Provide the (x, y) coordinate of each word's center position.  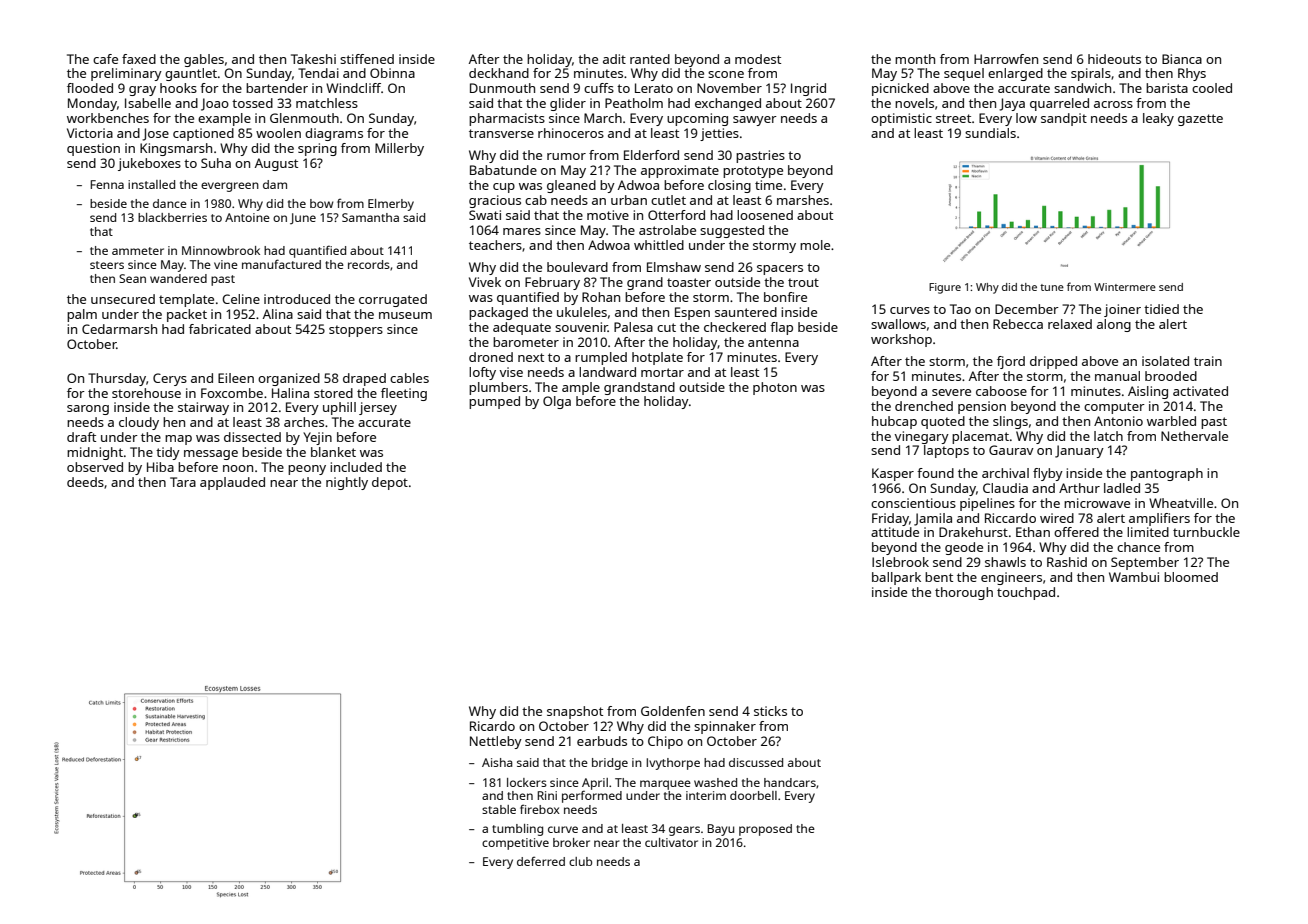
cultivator (671, 842)
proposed (765, 830)
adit (614, 59)
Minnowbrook (221, 250)
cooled (1212, 88)
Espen (692, 313)
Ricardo (492, 726)
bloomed (1191, 577)
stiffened (367, 59)
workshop (901, 340)
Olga (557, 402)
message (211, 455)
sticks (770, 711)
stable (499, 809)
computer (1114, 408)
